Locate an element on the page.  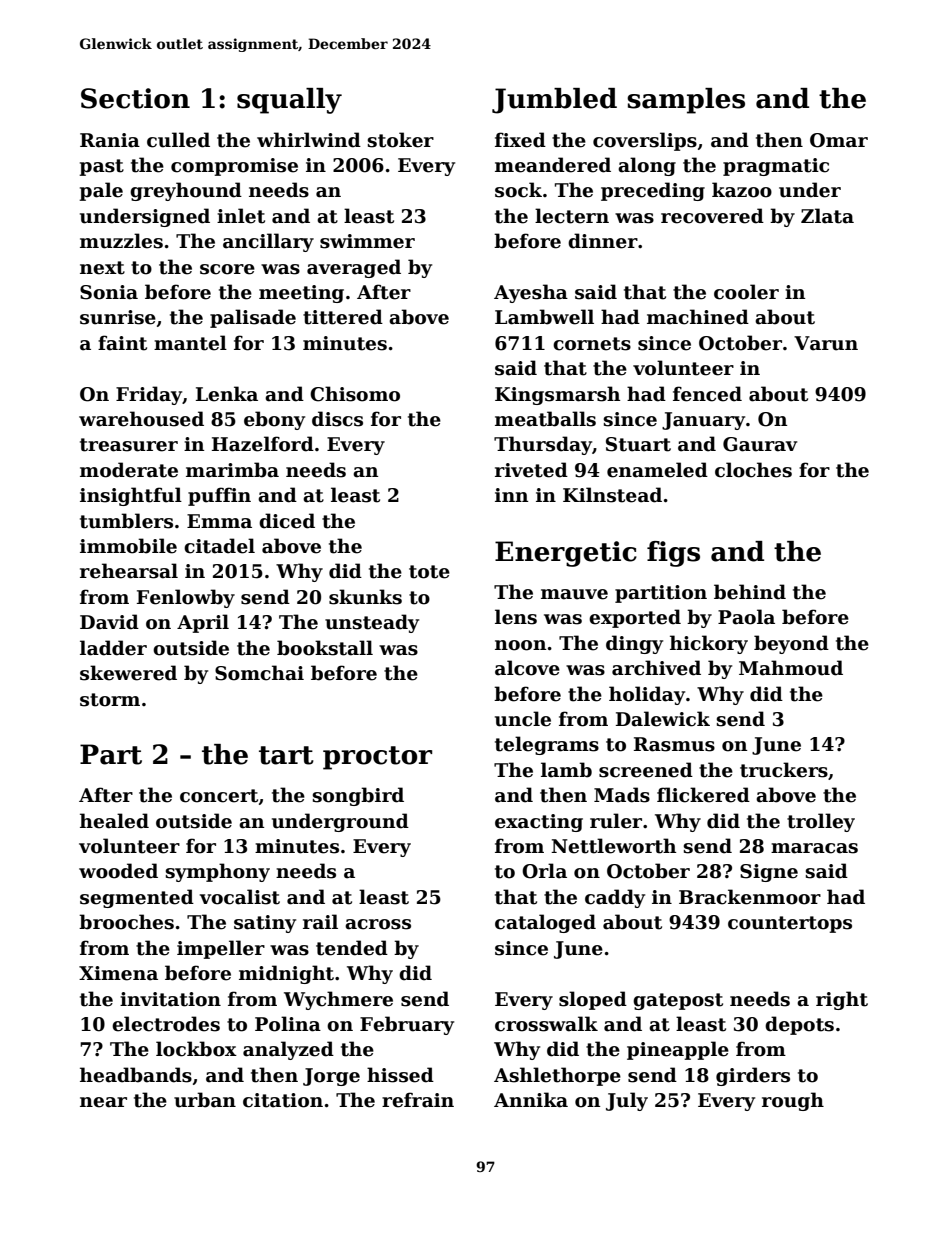
Friday is located at coordinates (149, 395).
